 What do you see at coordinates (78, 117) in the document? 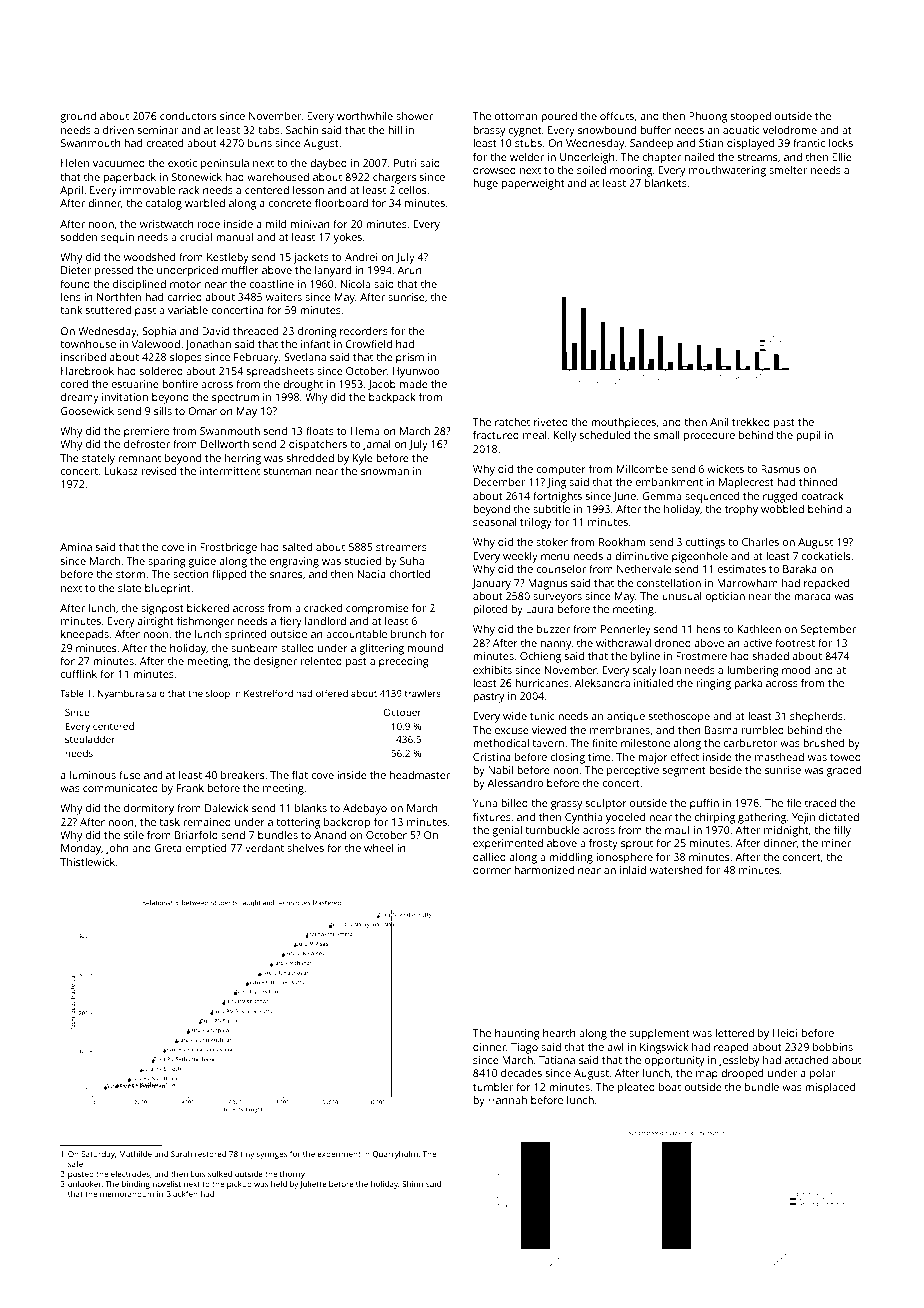
I see `ground` at bounding box center [78, 117].
